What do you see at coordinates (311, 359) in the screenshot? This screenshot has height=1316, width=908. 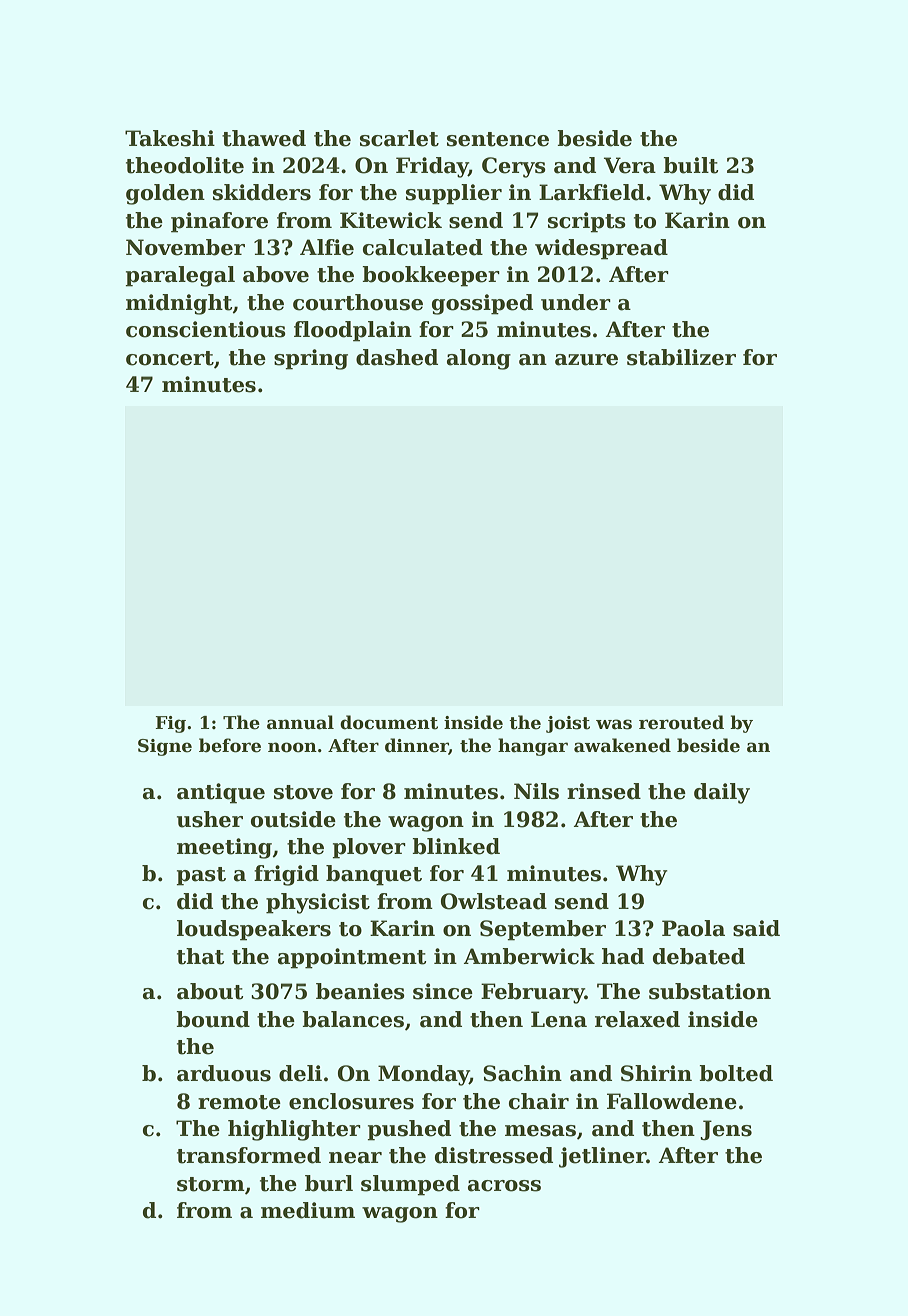 I see `spring` at bounding box center [311, 359].
